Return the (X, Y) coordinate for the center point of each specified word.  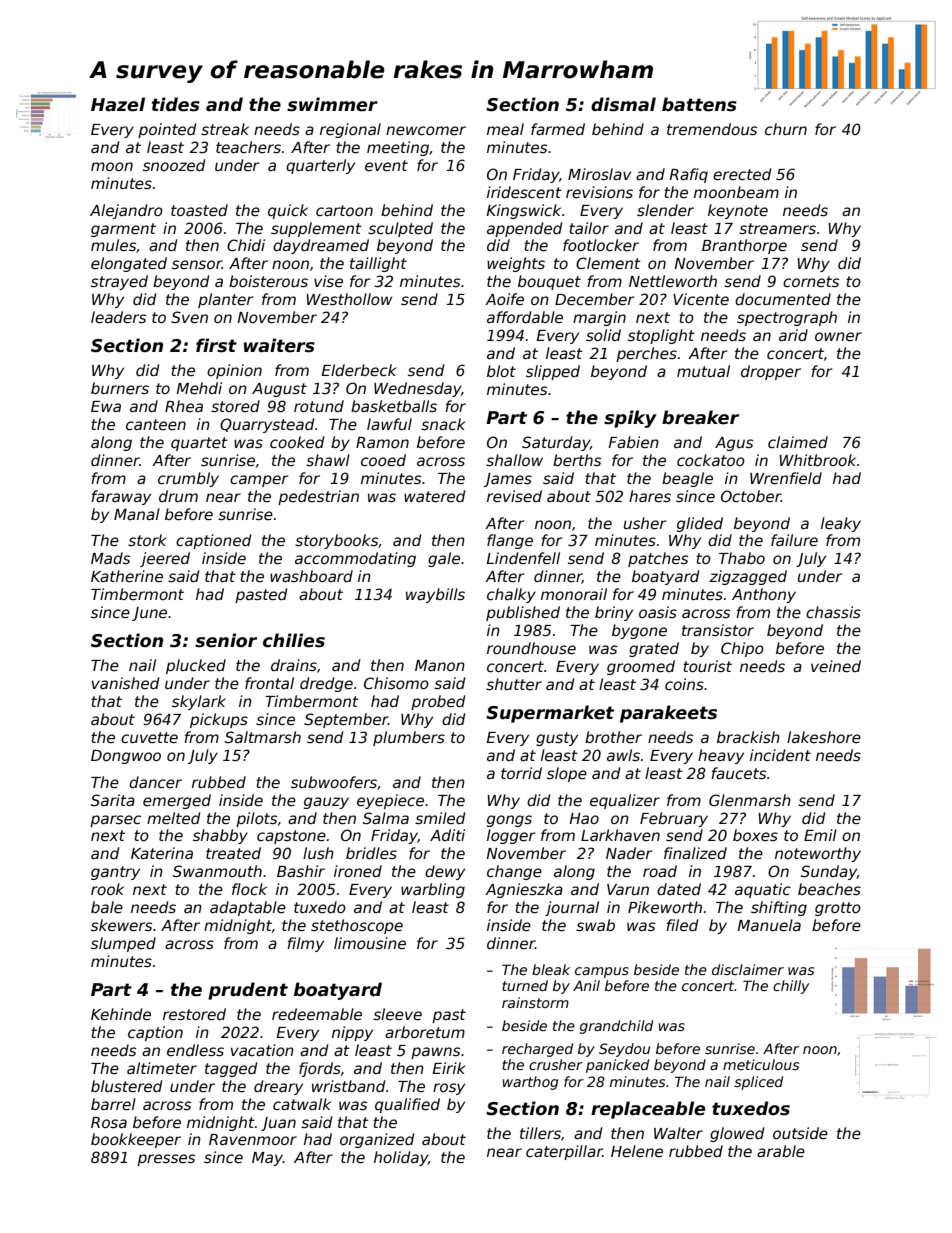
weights (516, 264)
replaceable (648, 1110)
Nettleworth (673, 281)
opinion (234, 371)
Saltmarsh (263, 737)
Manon (440, 665)
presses (166, 1160)
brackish (748, 737)
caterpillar (564, 1152)
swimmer (332, 104)
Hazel (118, 104)
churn (786, 129)
